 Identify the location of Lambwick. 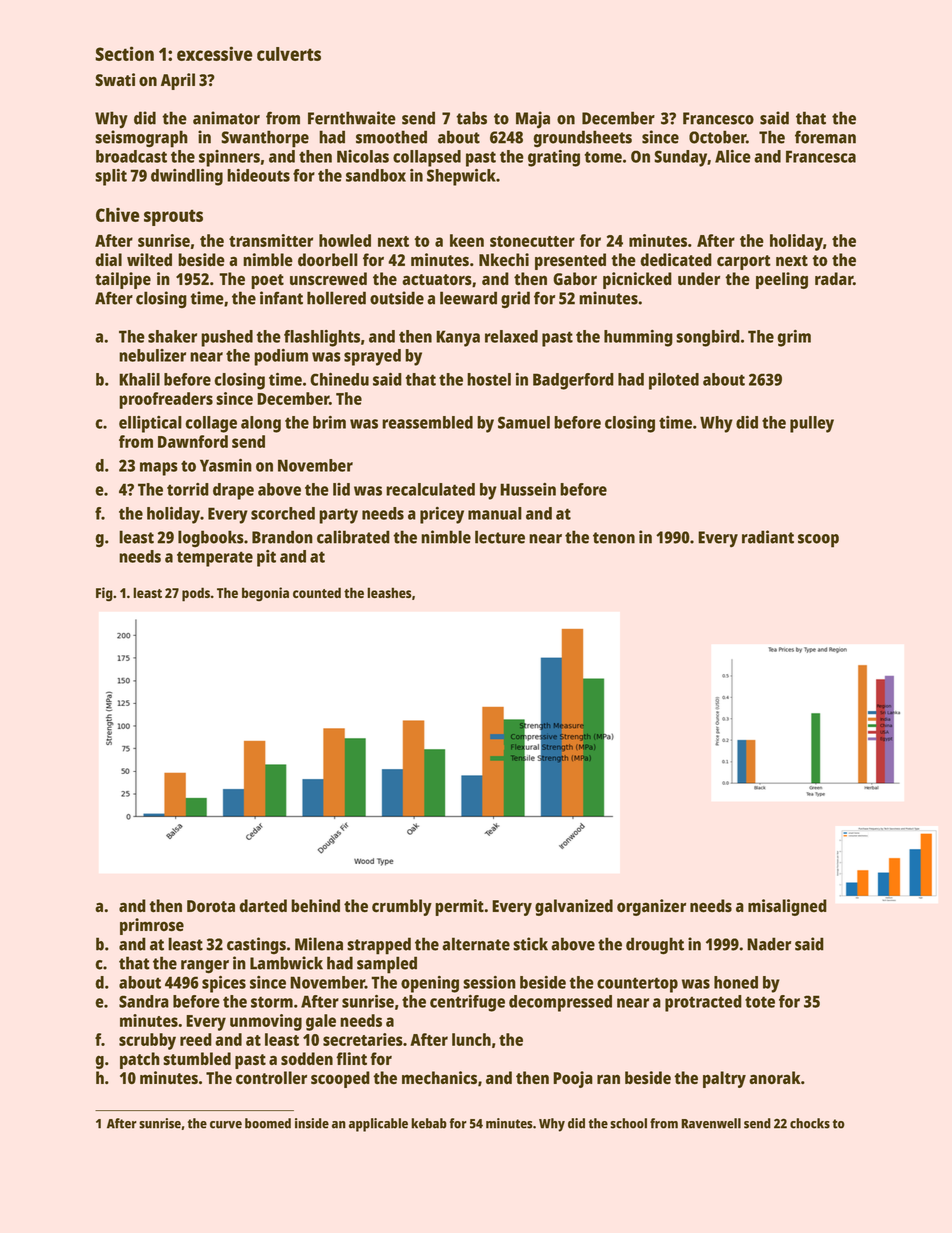
(286, 963).
